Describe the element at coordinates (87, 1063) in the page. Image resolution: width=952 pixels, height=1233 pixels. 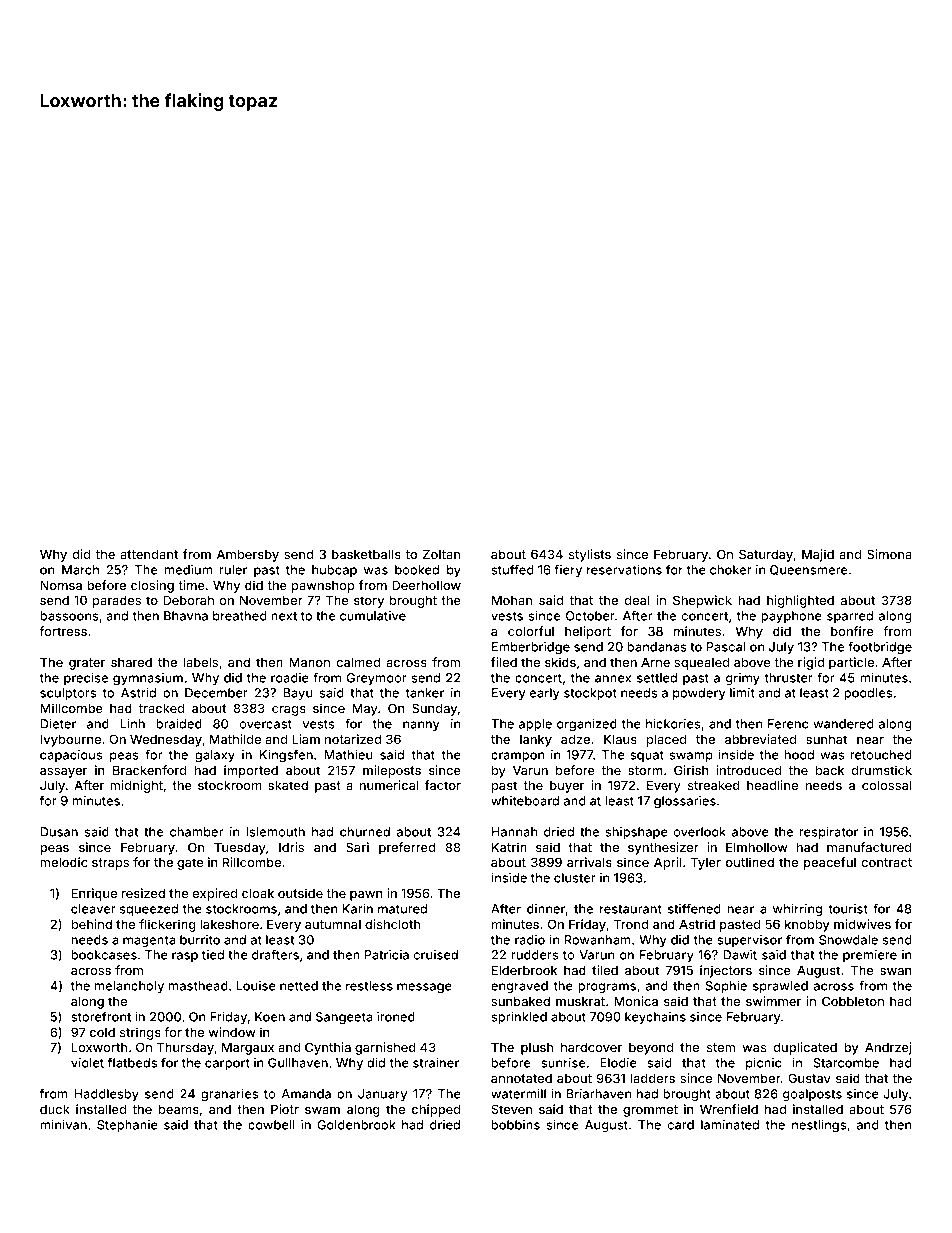
I see `violet` at that location.
